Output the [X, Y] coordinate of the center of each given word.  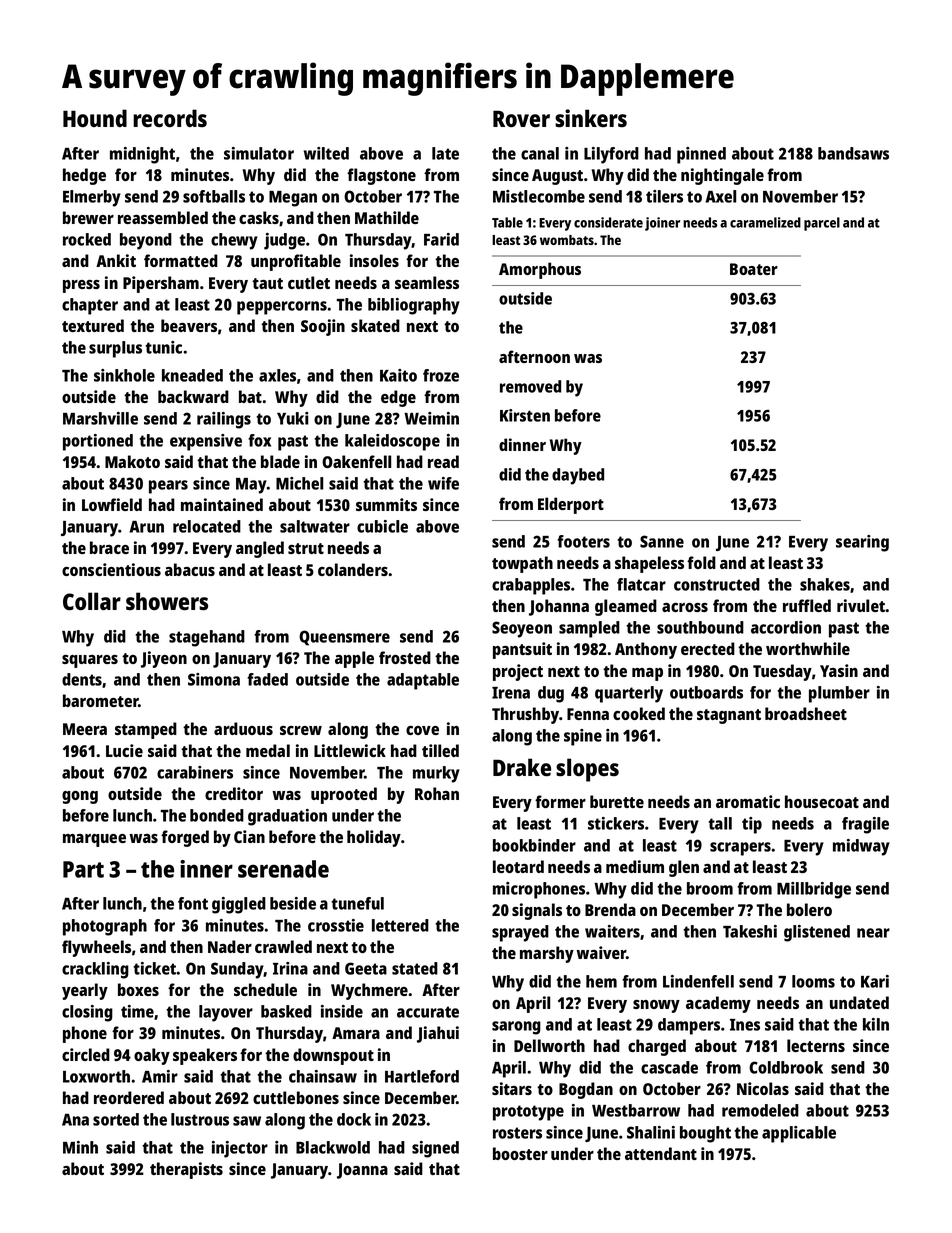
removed [530, 386]
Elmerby [92, 198]
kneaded [192, 375]
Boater [754, 269]
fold [701, 562]
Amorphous [540, 270]
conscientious [111, 569]
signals [537, 911]
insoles [374, 260]
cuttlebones [296, 1097]
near [873, 933]
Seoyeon [522, 629]
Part [83, 869]
